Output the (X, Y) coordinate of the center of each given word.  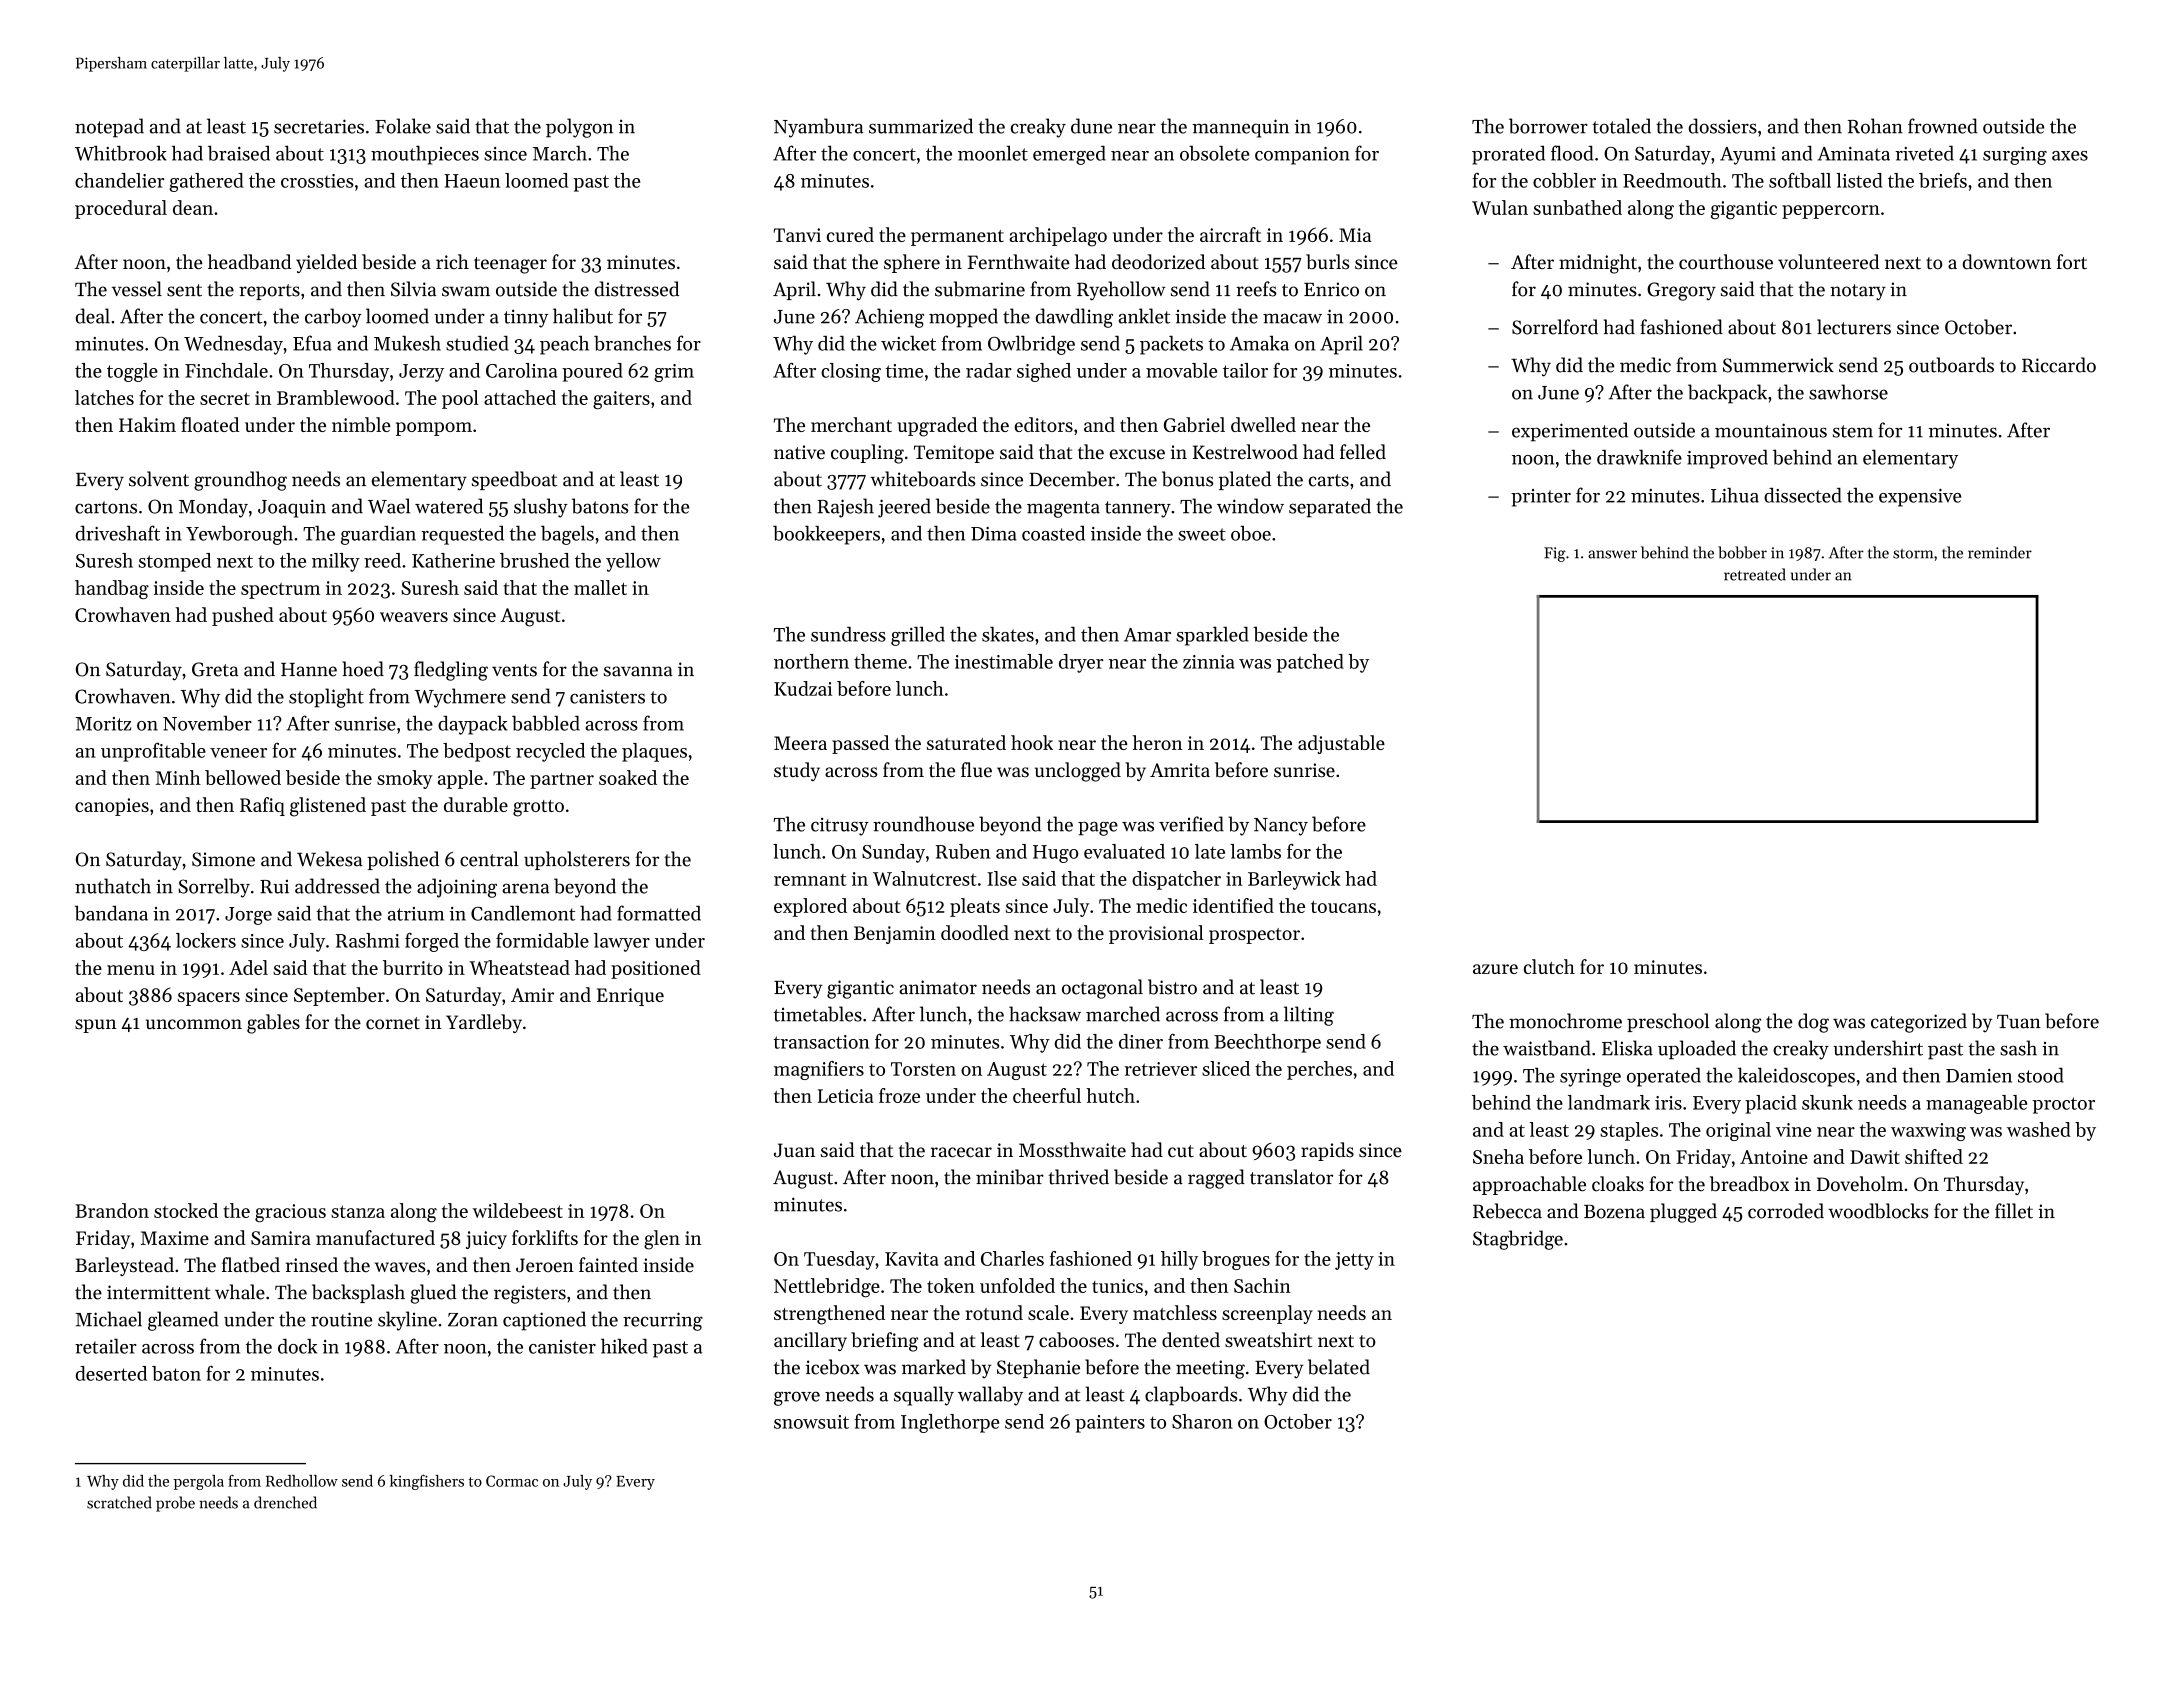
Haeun (472, 181)
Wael (389, 506)
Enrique (630, 997)
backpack (1727, 394)
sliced (1226, 1068)
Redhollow (302, 1481)
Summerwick (1778, 365)
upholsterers (577, 860)
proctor (2063, 1105)
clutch (1549, 966)
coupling (867, 454)
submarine (980, 289)
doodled (975, 932)
